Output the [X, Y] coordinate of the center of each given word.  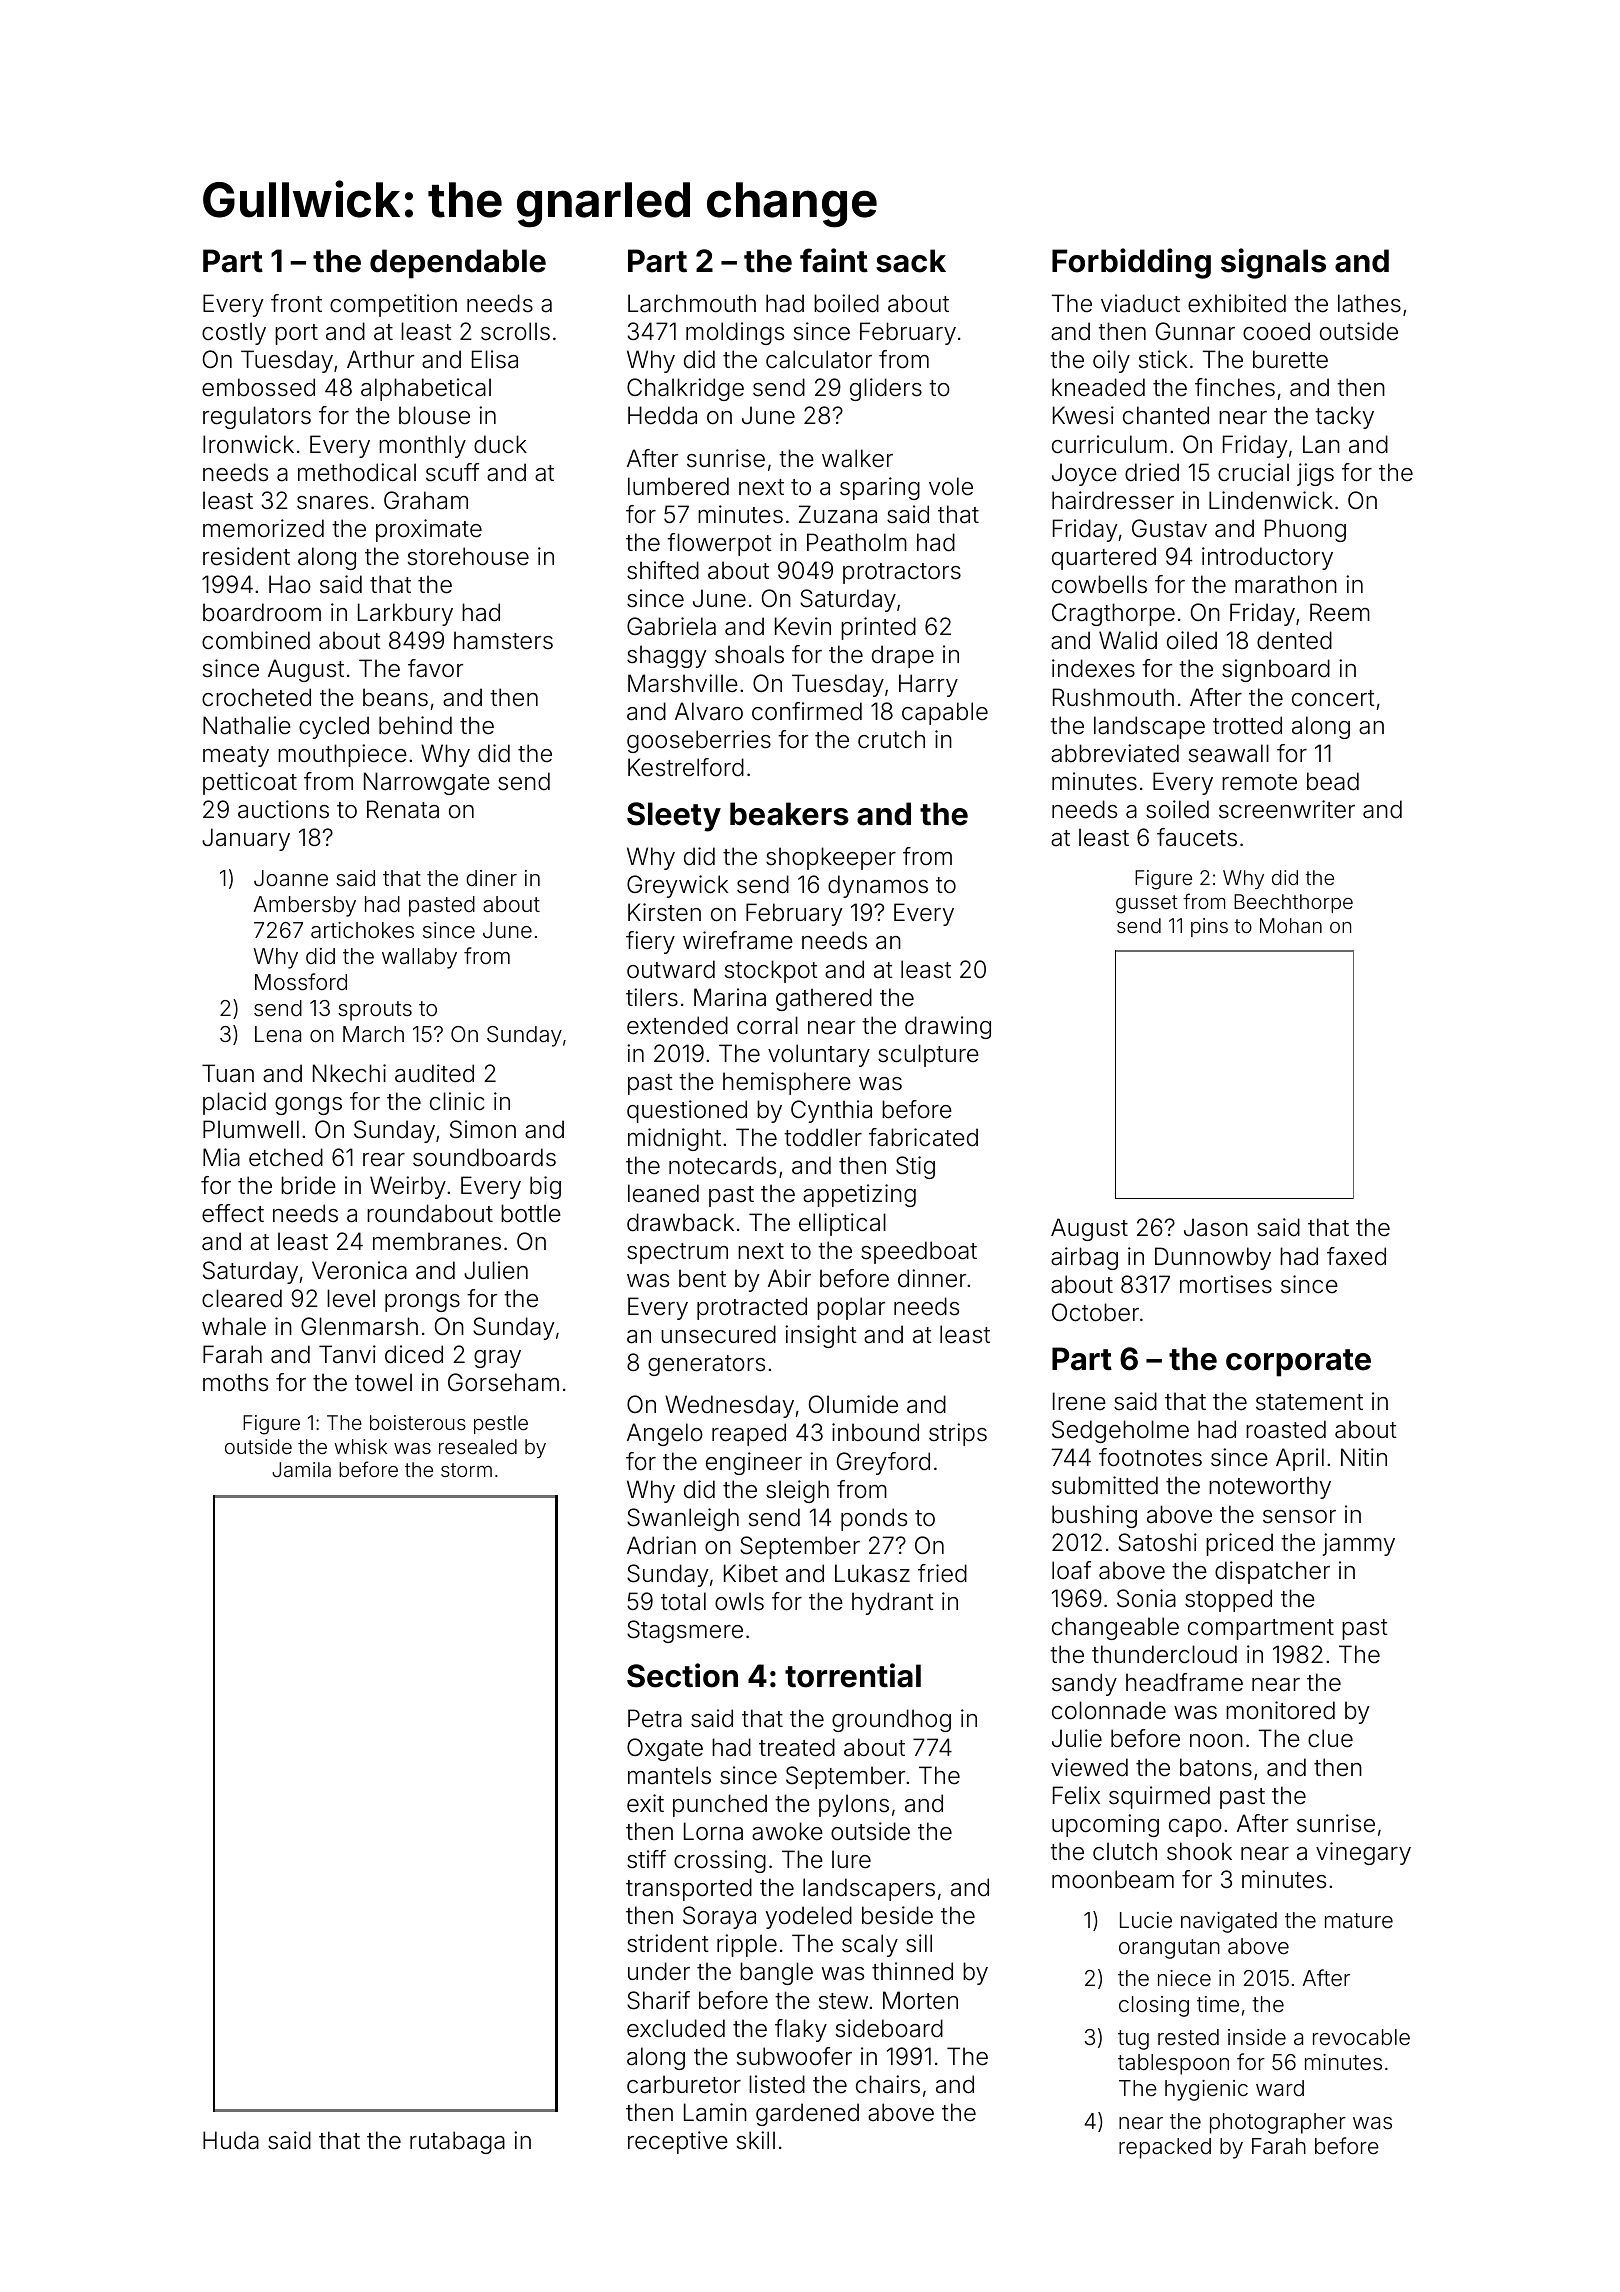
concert [1333, 698]
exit [645, 1803]
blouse [434, 415]
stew [843, 2001]
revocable [1361, 2037]
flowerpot [719, 544]
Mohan [1291, 925]
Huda [231, 2140]
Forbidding [1131, 263]
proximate [429, 530]
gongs [308, 1106]
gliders [886, 389]
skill [756, 2140]
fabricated [923, 1137]
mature [1359, 1921]
